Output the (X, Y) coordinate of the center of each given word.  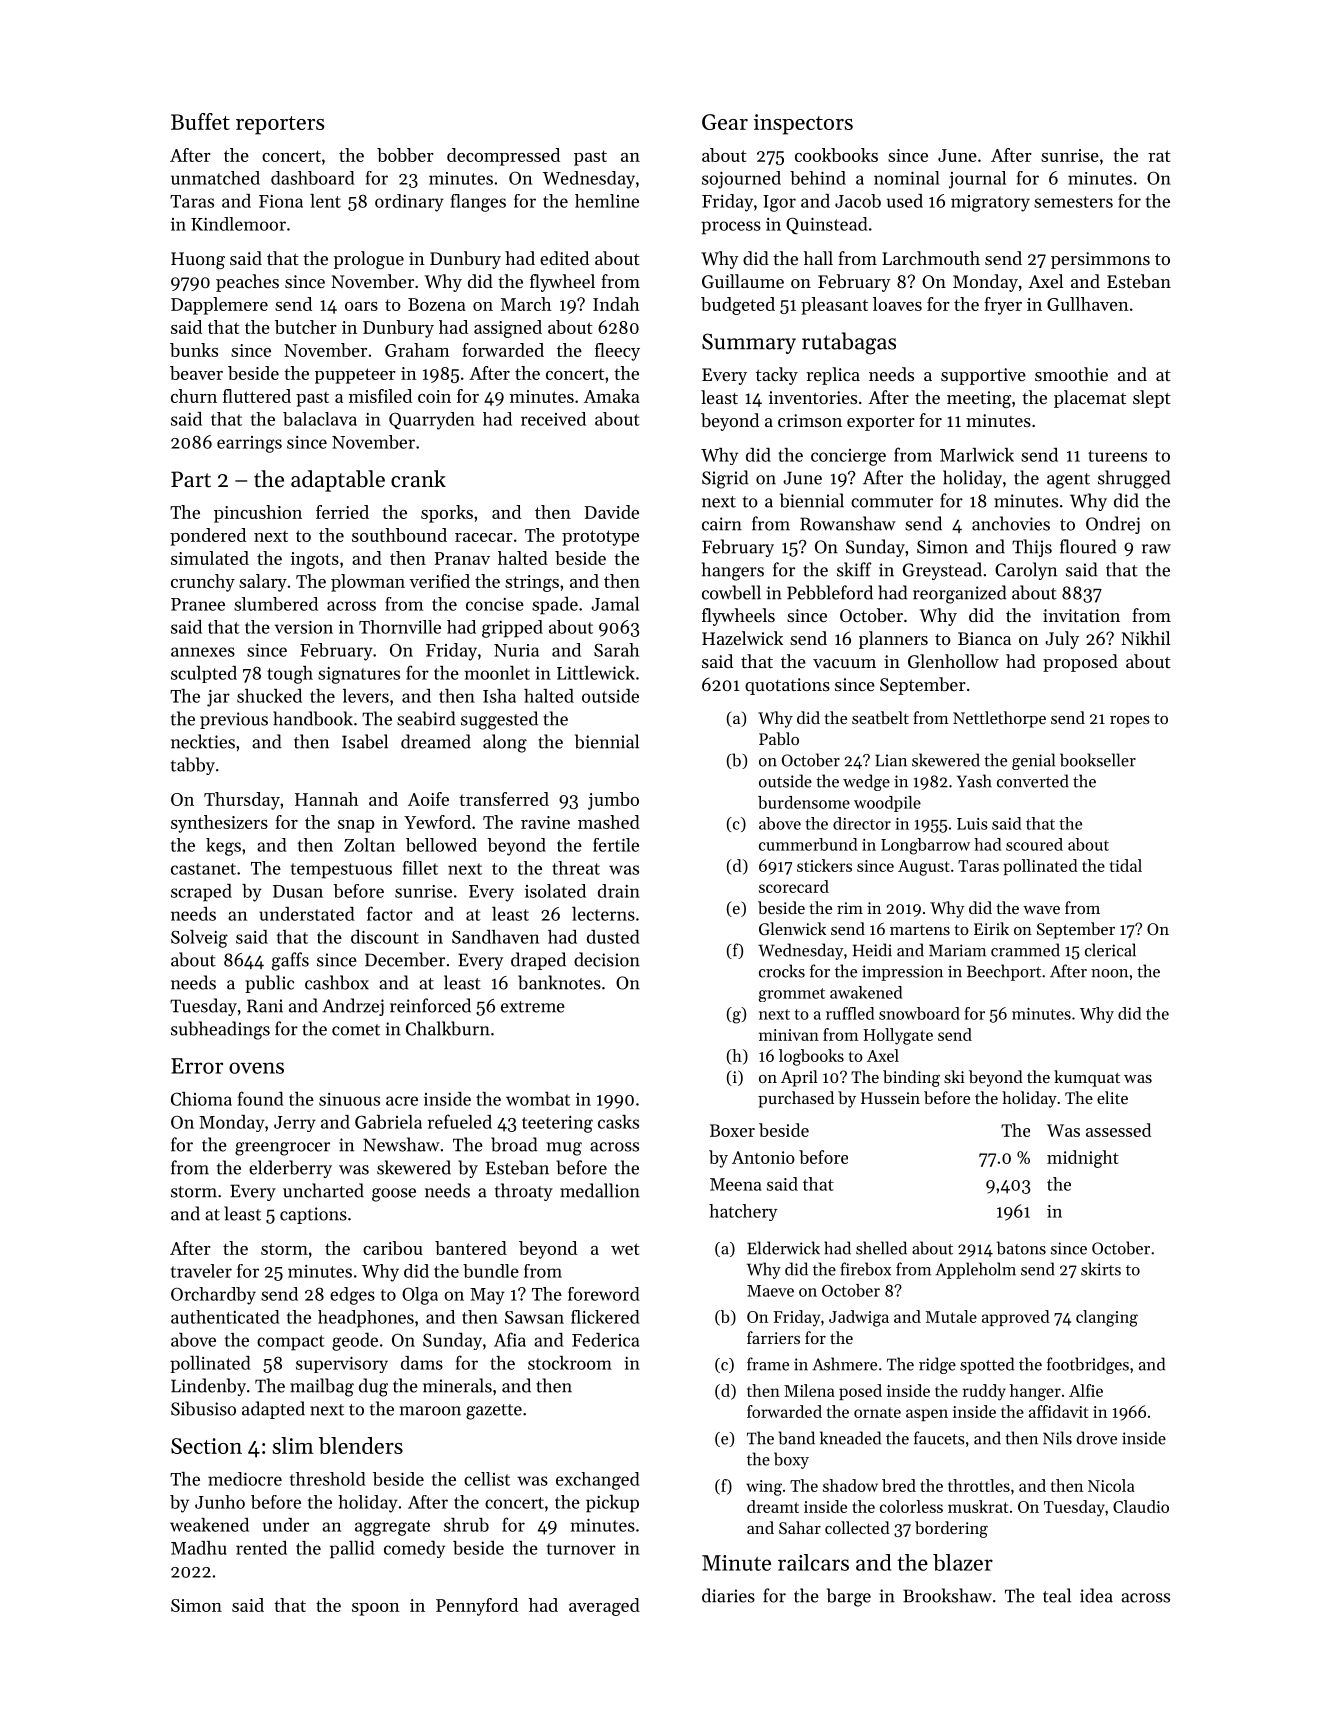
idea (1096, 1595)
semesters (1073, 202)
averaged (604, 1607)
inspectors (803, 124)
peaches (247, 283)
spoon (376, 1609)
